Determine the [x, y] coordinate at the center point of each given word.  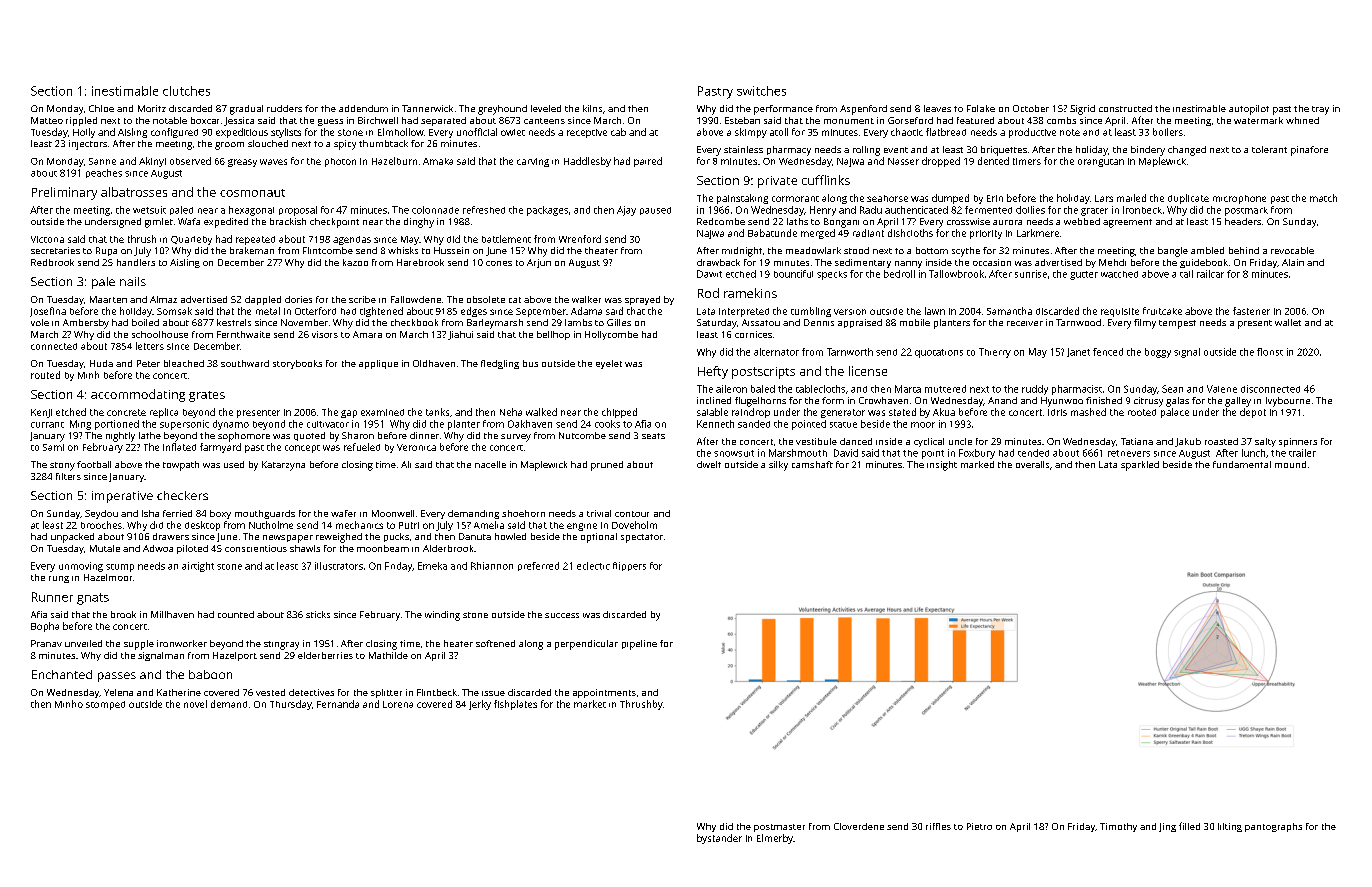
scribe [362, 299]
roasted [1221, 441]
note [1070, 132]
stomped [105, 705]
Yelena [118, 692]
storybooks [297, 364]
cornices [753, 334]
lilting [1230, 827]
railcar [1210, 274]
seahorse [887, 198]
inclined [714, 400]
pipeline [639, 645]
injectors [88, 145]
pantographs [1273, 827]
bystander [719, 839]
